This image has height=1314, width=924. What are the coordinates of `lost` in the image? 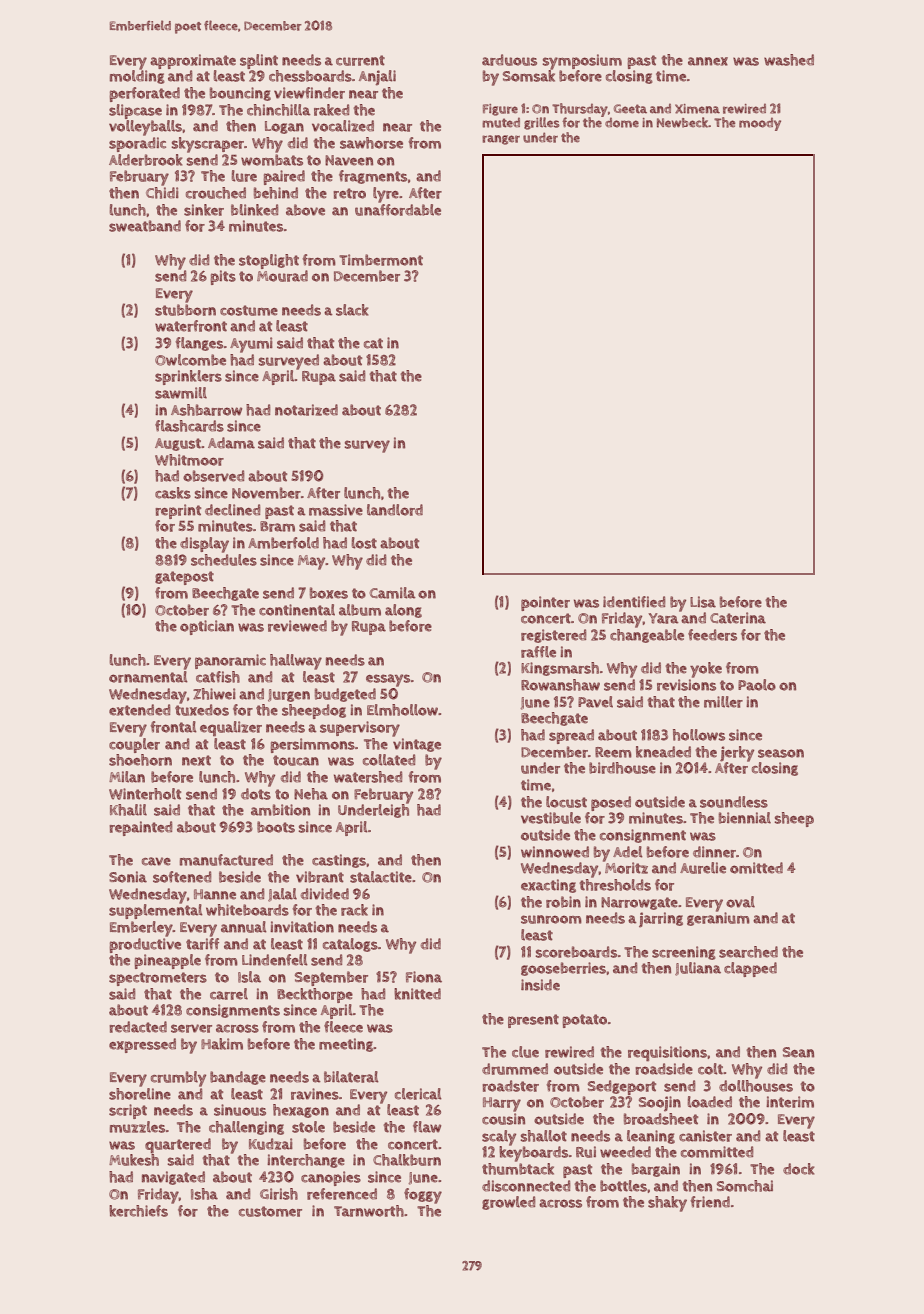 It's located at (364, 543).
